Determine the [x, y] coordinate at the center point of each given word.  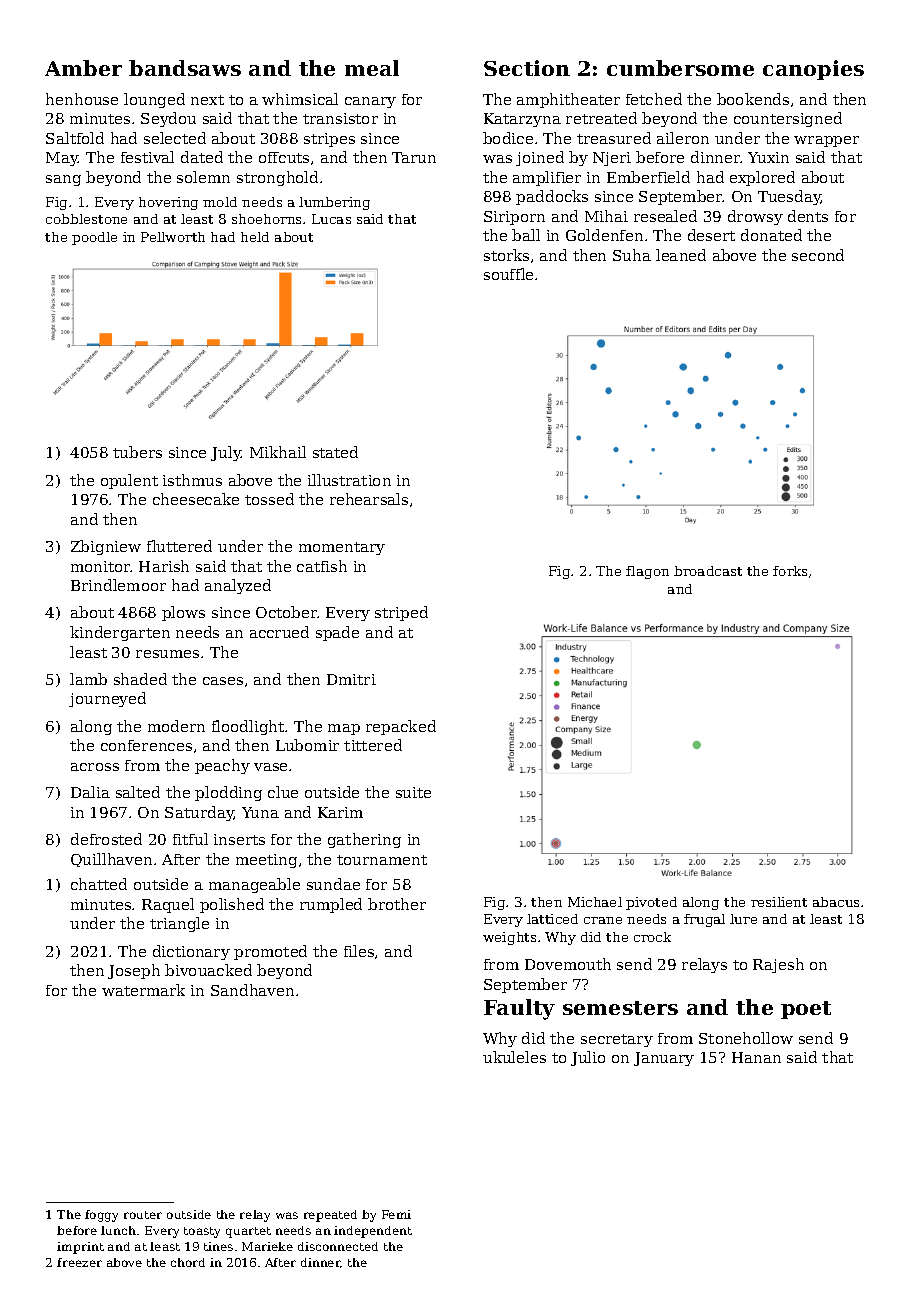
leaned [681, 255]
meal [372, 68]
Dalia [90, 792]
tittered [373, 745]
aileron [683, 138]
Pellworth [173, 237]
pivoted [651, 903]
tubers [137, 452]
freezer [79, 1262]
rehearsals [369, 499]
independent [373, 1232]
